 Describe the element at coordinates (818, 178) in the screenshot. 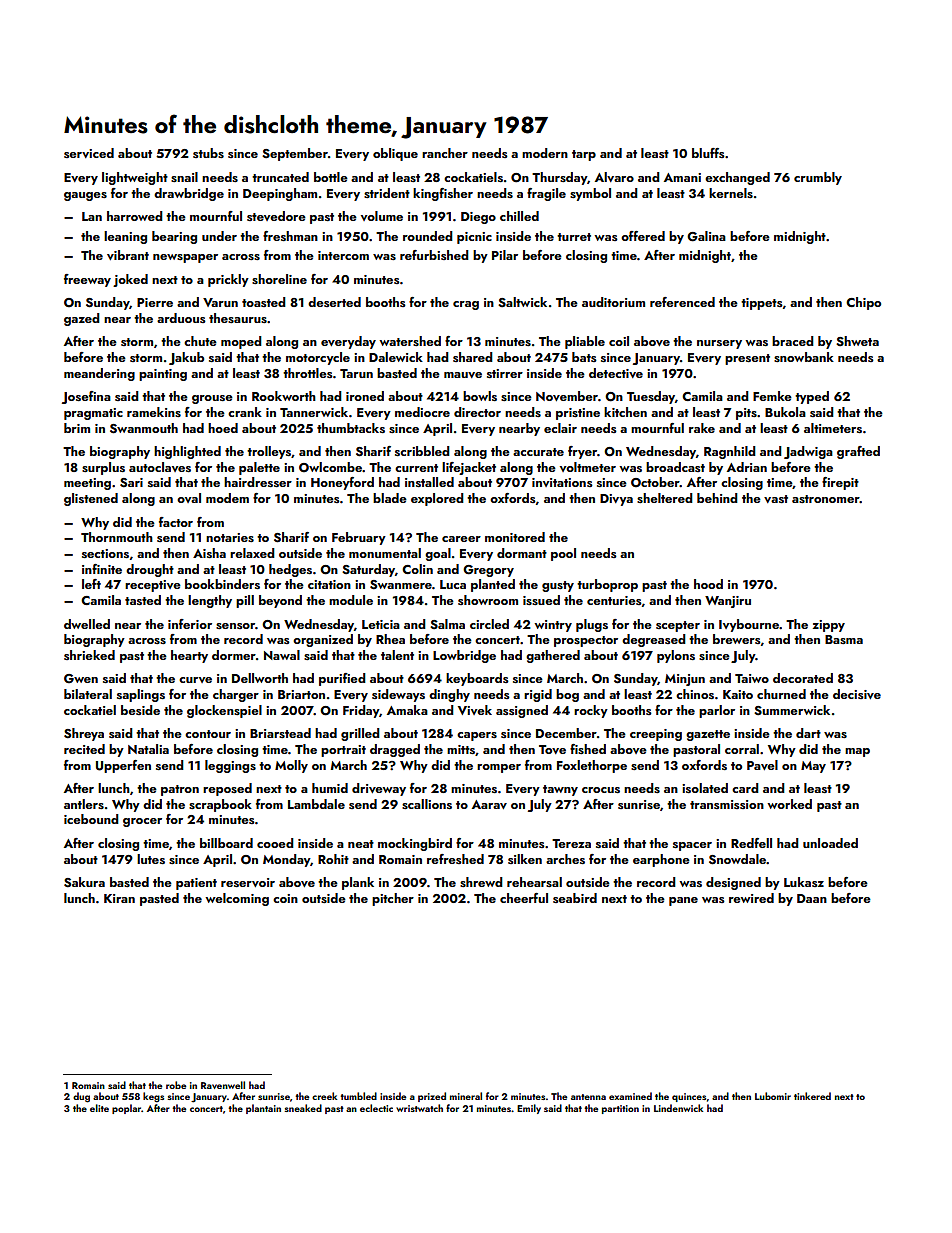

I see `crumbly` at that location.
